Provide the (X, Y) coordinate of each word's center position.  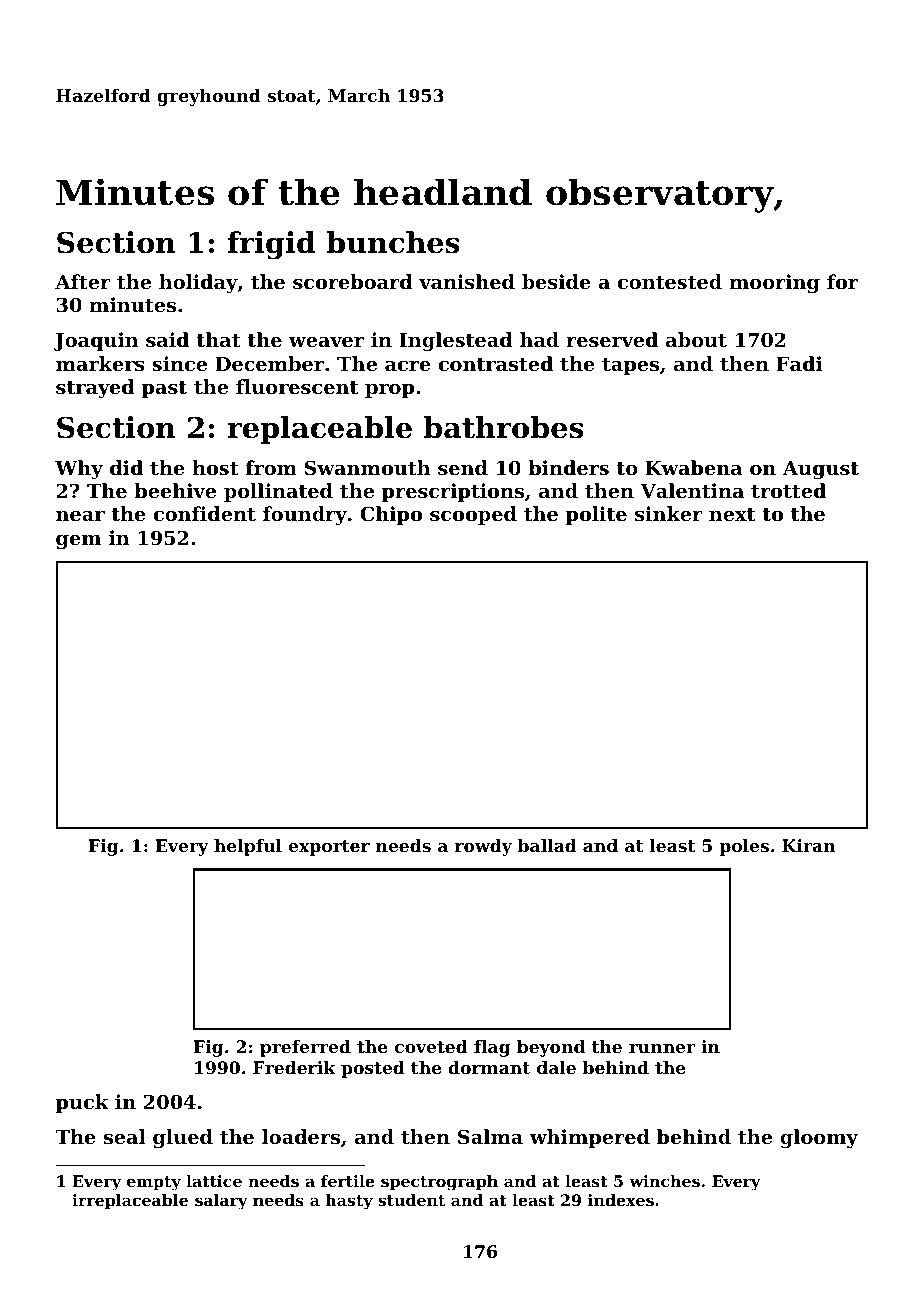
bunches (393, 242)
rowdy (483, 847)
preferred (305, 1048)
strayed (95, 388)
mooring (774, 284)
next (732, 514)
